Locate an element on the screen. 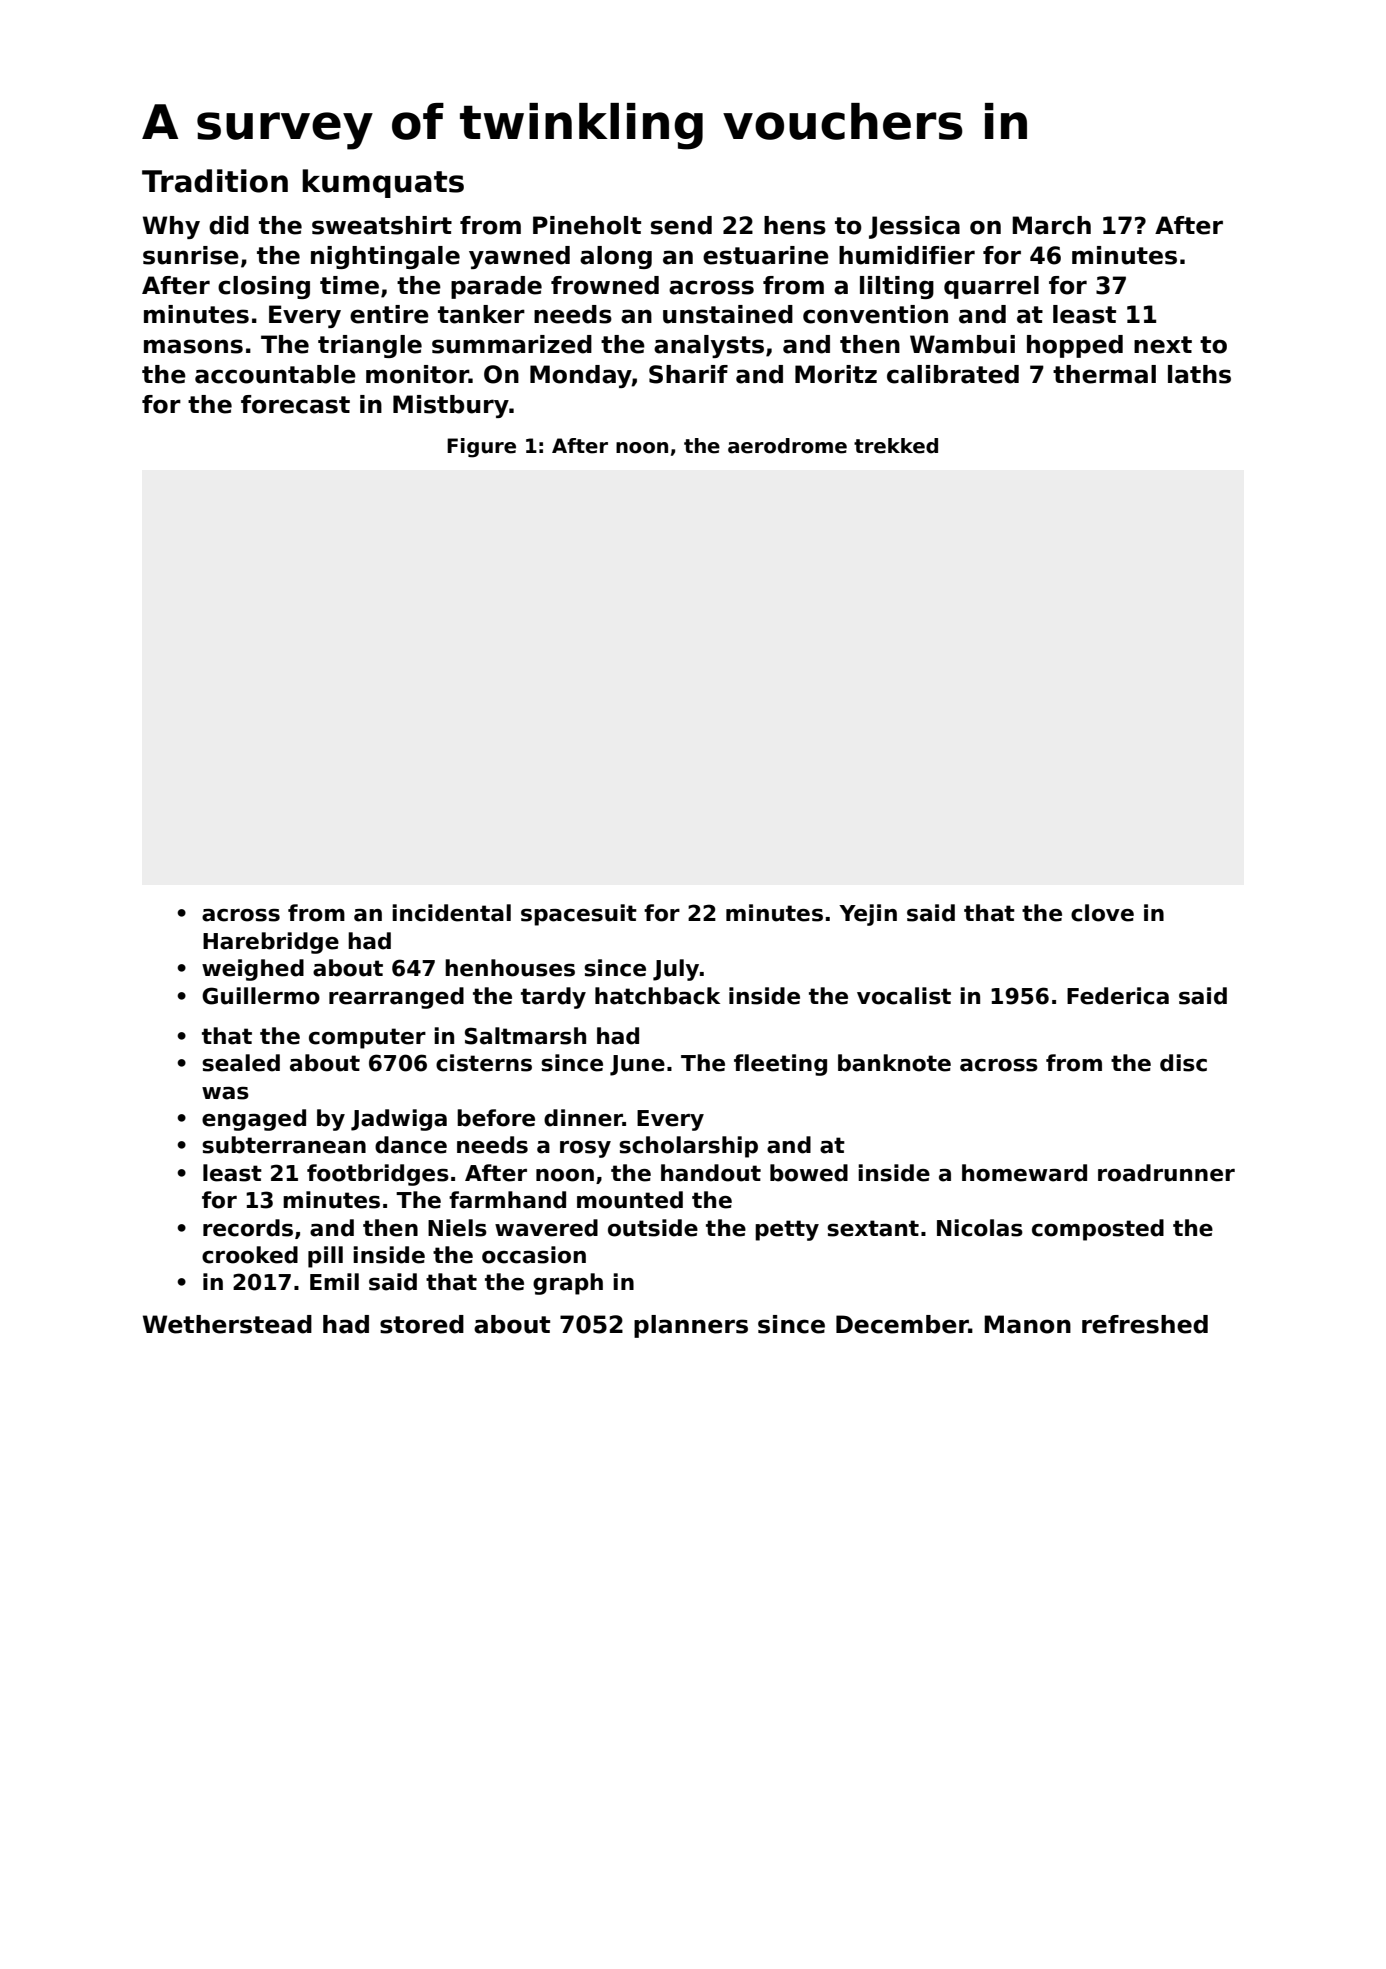  kumquats is located at coordinates (383, 183).
